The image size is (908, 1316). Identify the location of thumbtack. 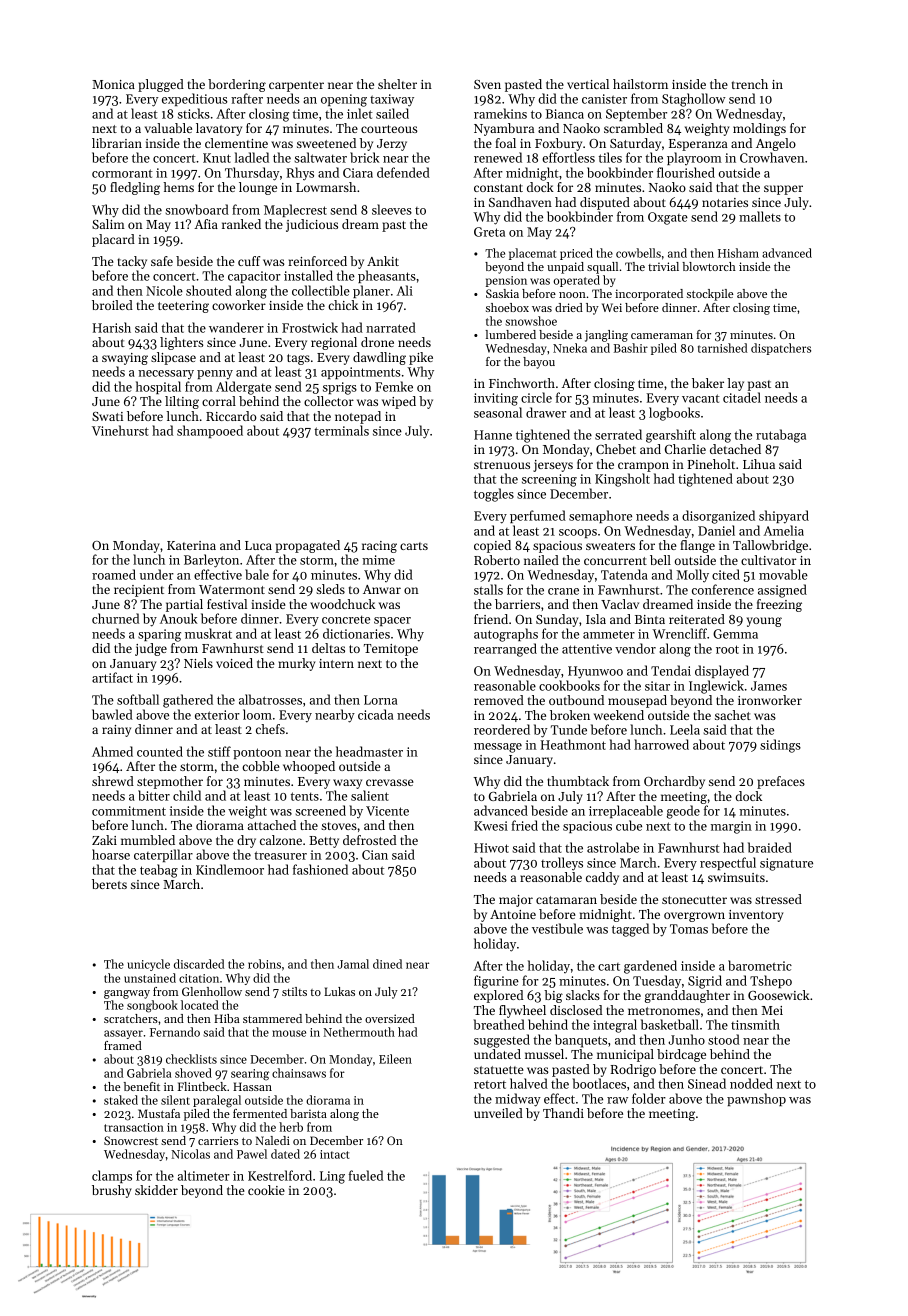
(578, 781).
